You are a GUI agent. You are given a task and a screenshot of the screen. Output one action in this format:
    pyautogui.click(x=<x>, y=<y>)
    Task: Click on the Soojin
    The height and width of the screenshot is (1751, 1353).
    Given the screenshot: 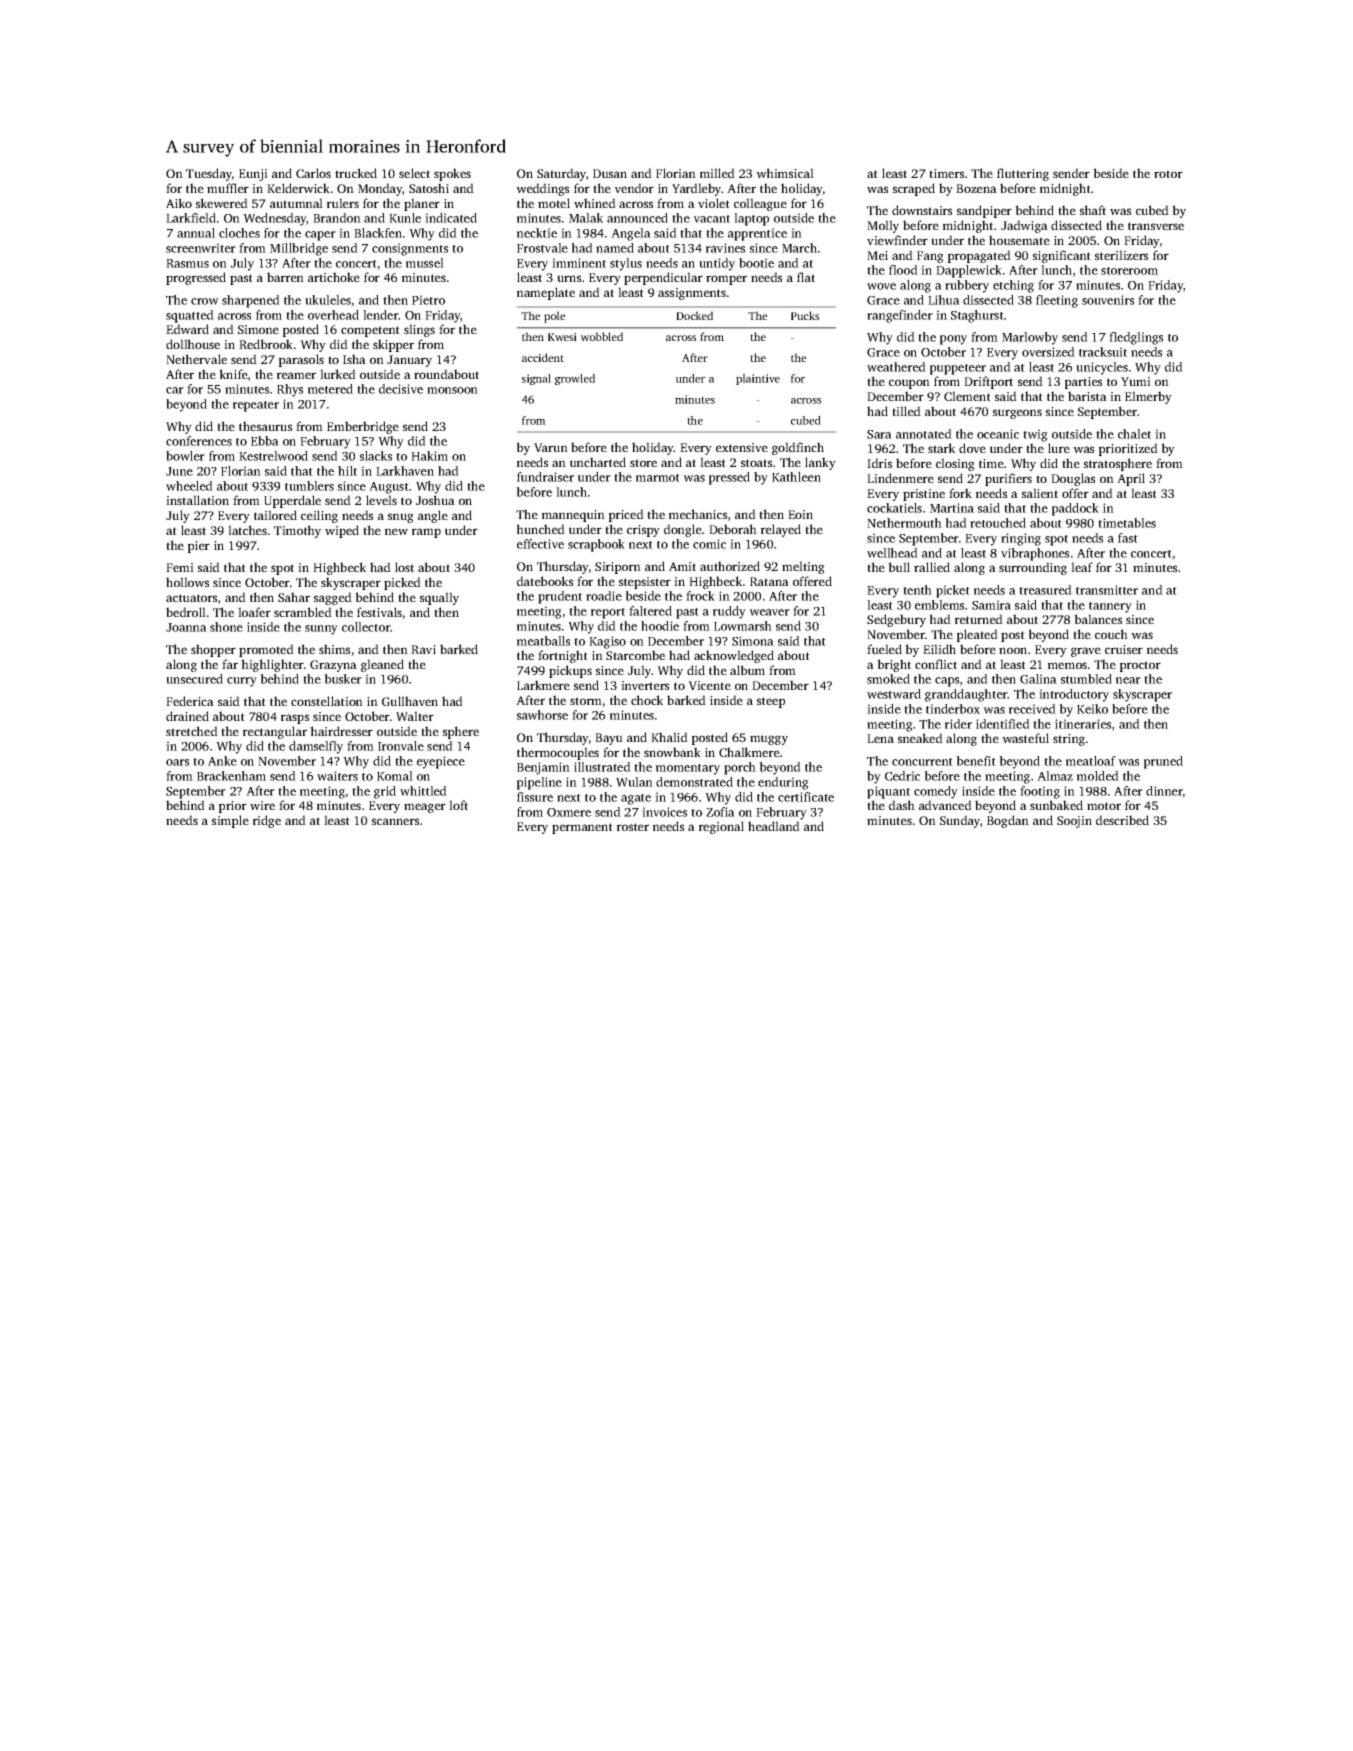 What is the action you would take?
    pyautogui.click(x=1074, y=822)
